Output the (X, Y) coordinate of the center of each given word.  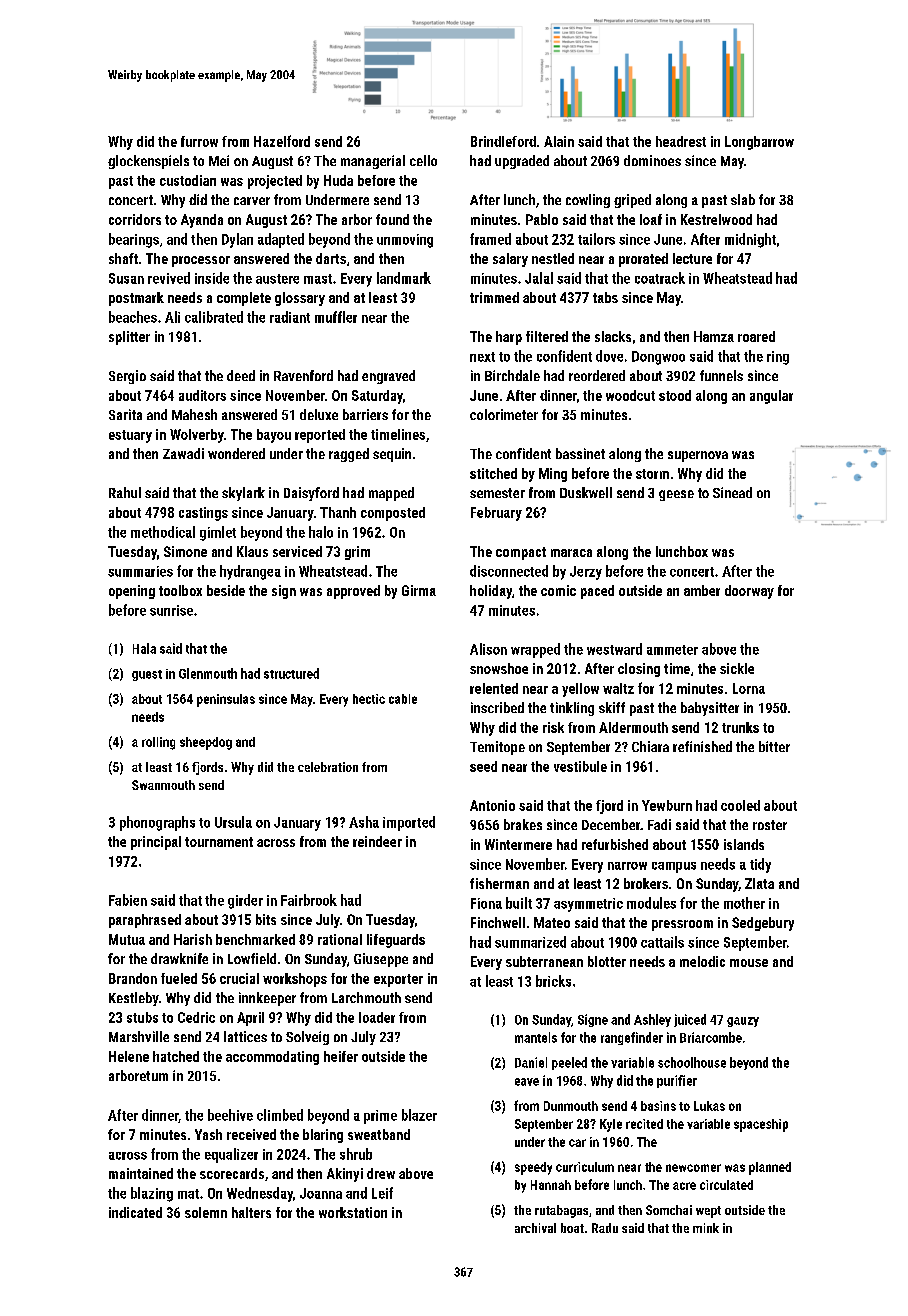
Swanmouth (163, 785)
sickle (737, 668)
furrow (199, 141)
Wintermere (518, 844)
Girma (419, 590)
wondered (236, 453)
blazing (152, 1194)
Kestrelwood (716, 219)
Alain (559, 141)
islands (744, 844)
